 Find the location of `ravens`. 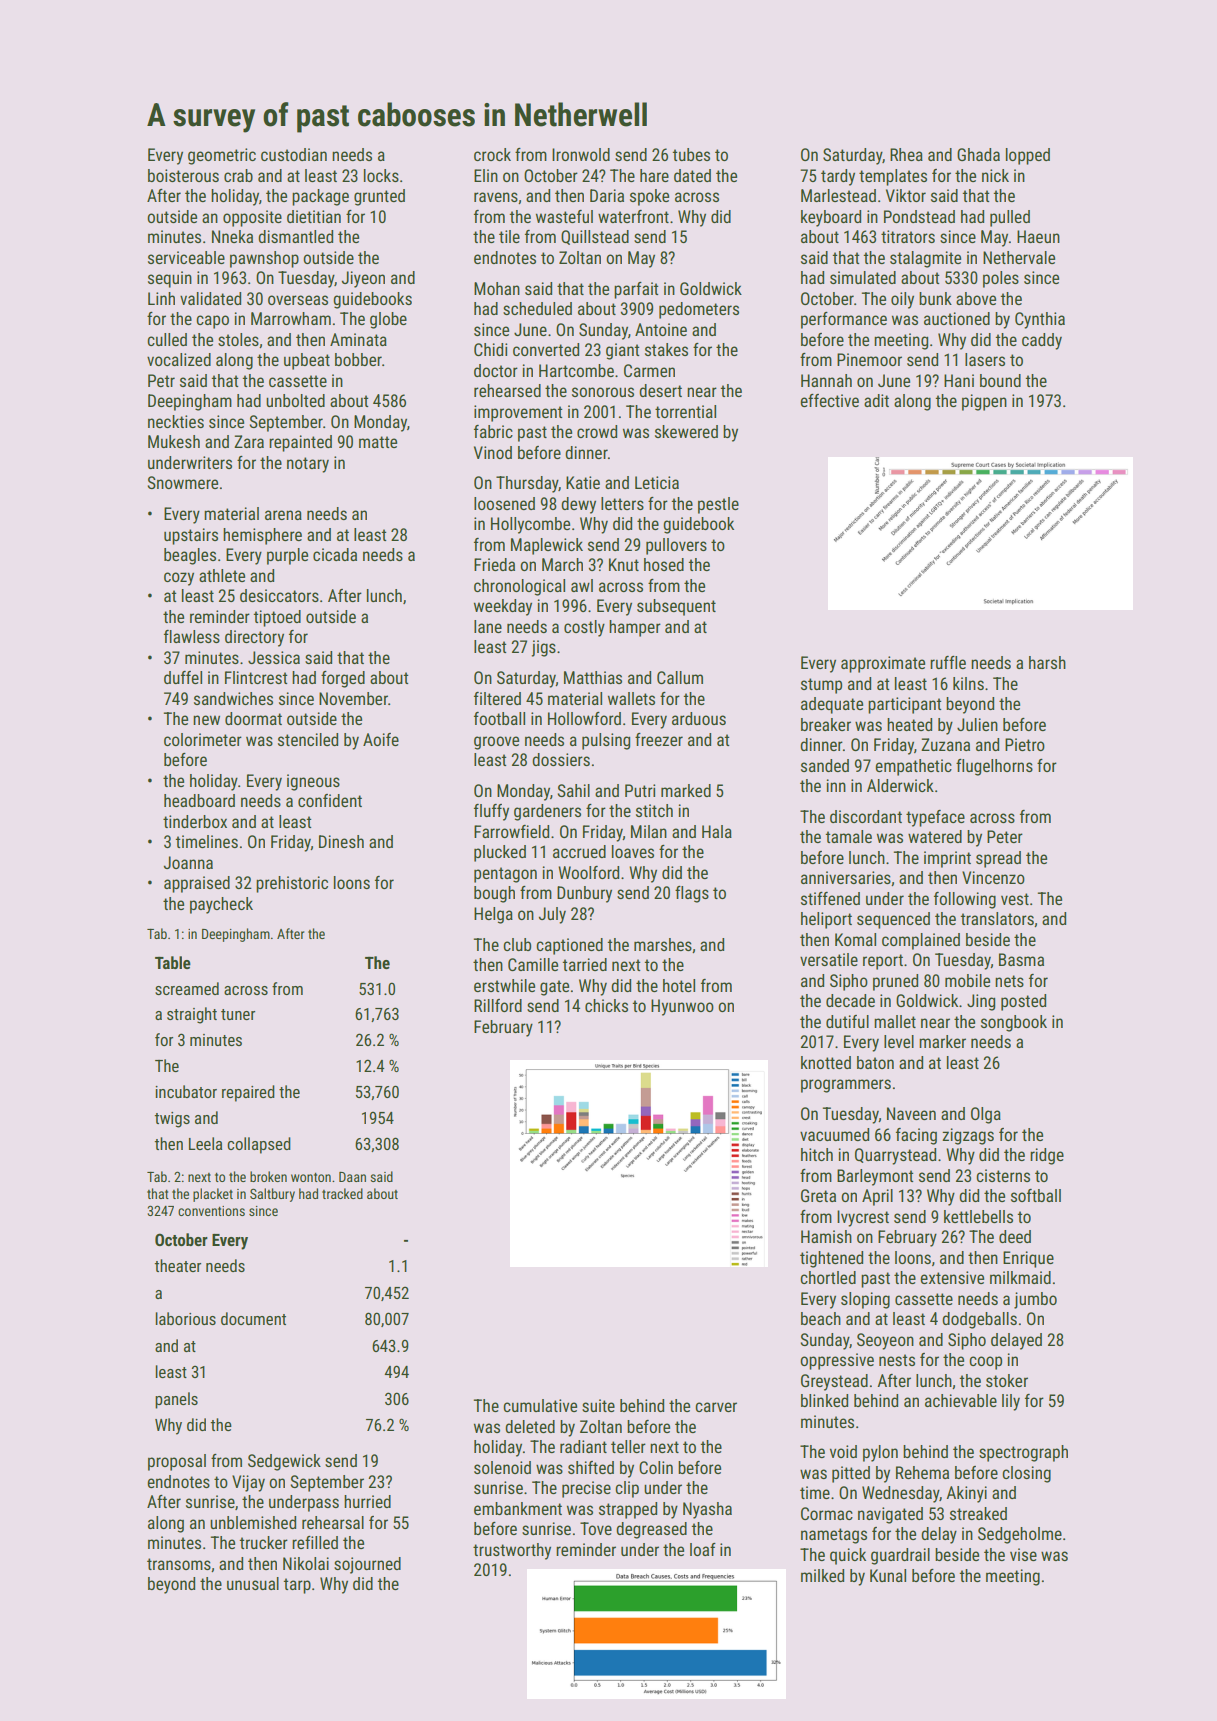

ravens is located at coordinates (496, 197).
